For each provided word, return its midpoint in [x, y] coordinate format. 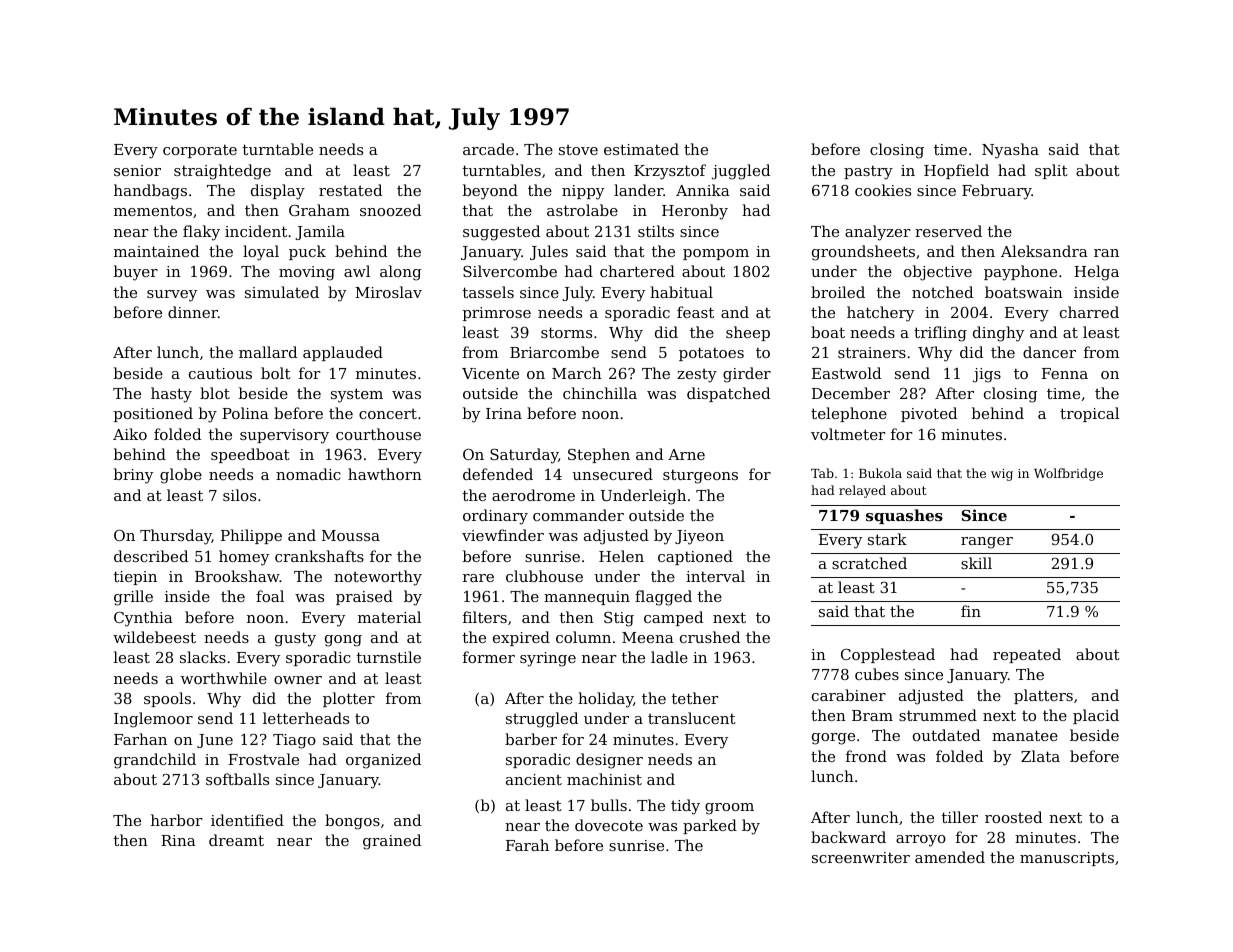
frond [866, 756]
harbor [177, 820]
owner [298, 680]
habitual [681, 292]
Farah [527, 845]
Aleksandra [1044, 251]
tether [695, 698]
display [278, 192]
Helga [1096, 273]
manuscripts [1067, 859]
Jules [549, 252]
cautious [220, 373]
